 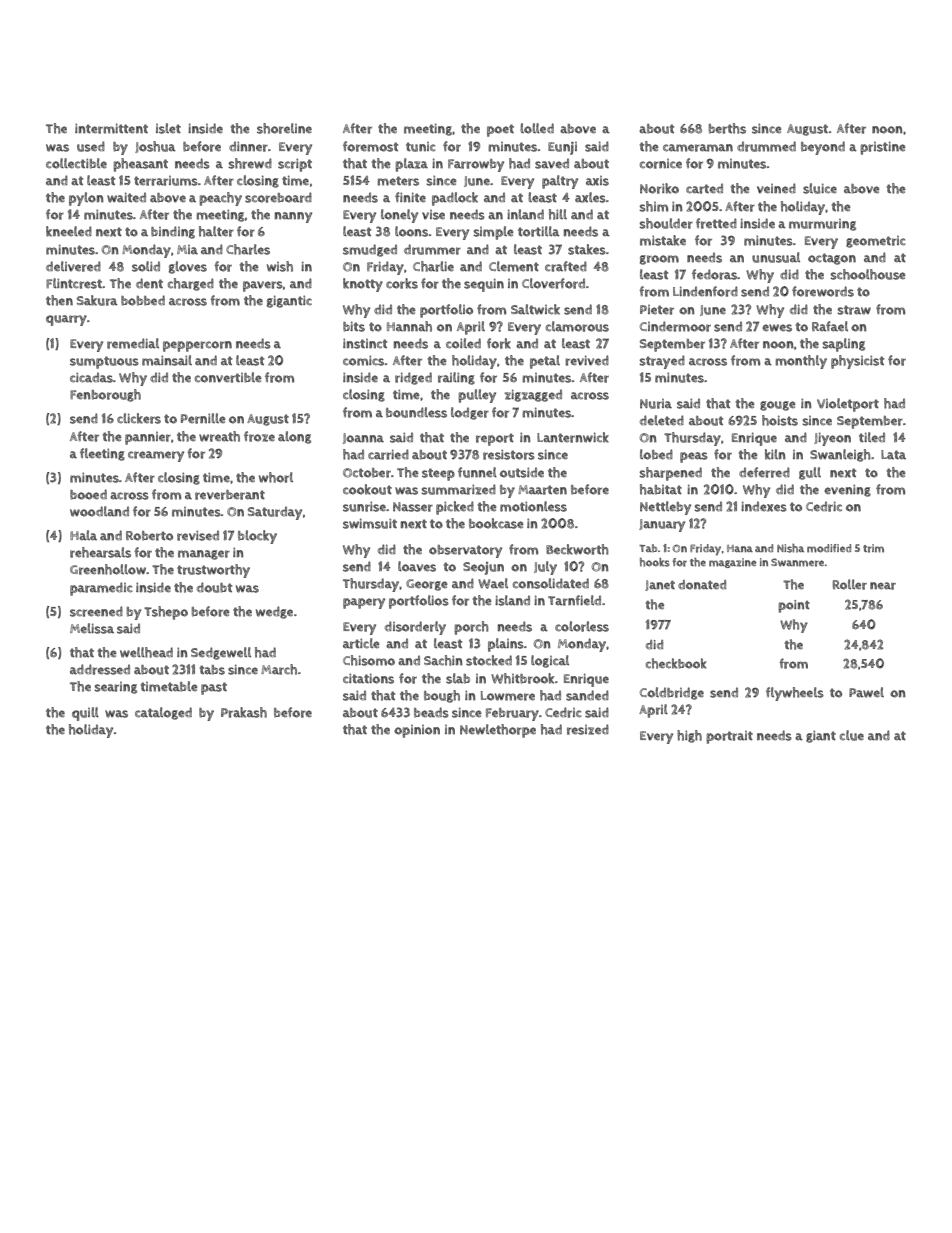 What do you see at coordinates (284, 128) in the image?
I see `shoreline` at bounding box center [284, 128].
